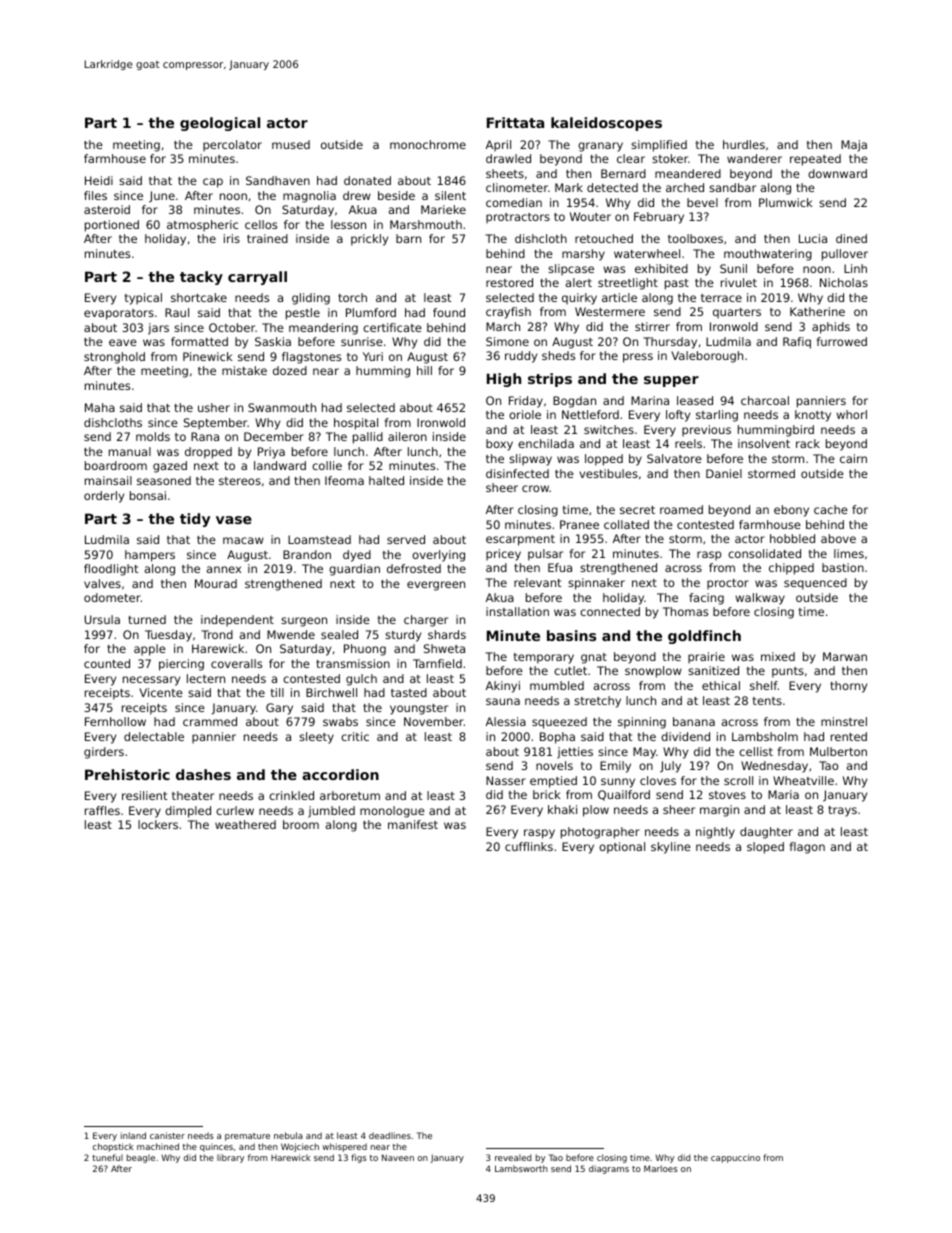 This screenshot has height=1233, width=952. I want to click on proctor, so click(728, 584).
